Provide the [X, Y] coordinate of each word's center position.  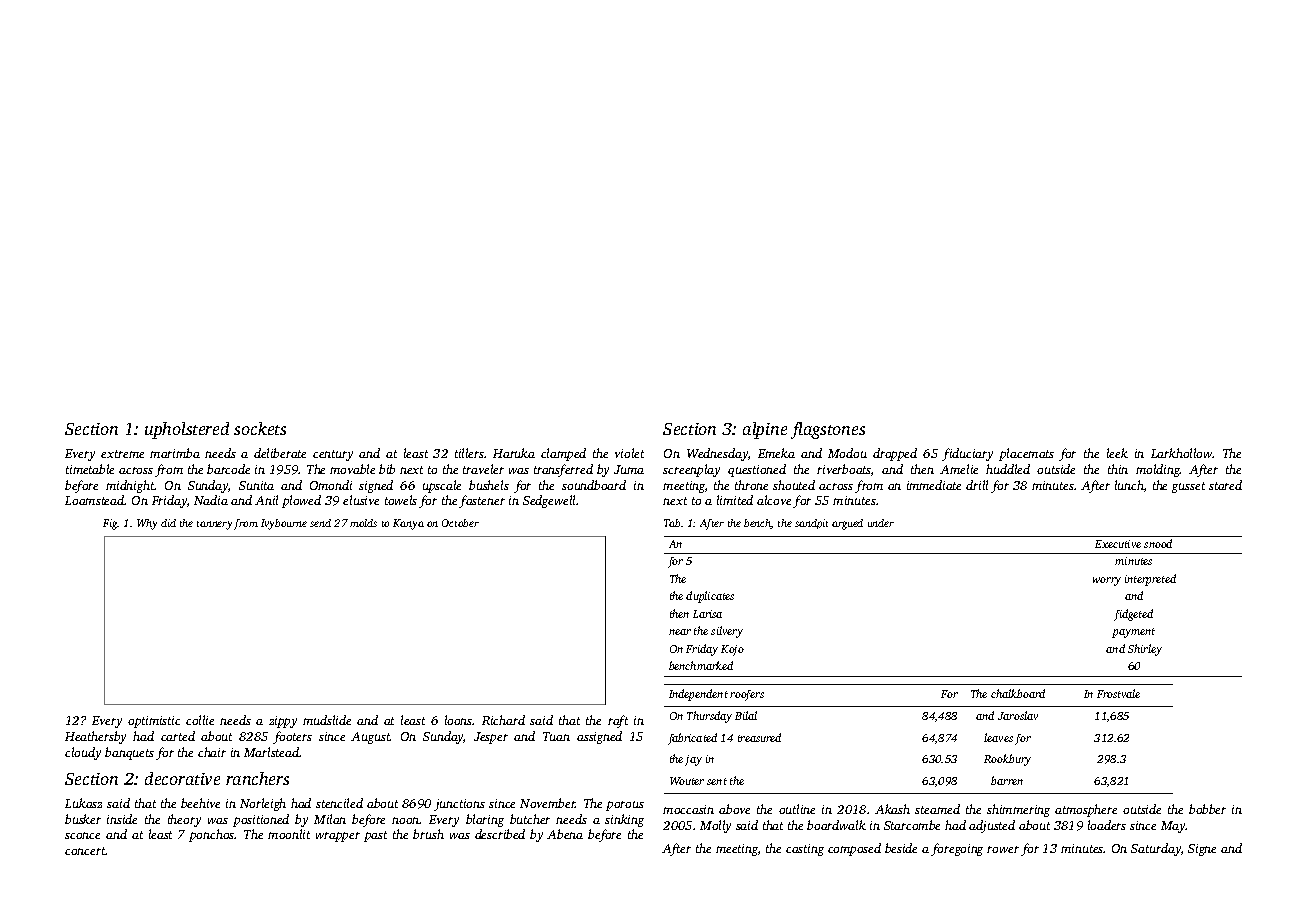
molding [1158, 470]
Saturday [1156, 849]
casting [805, 850]
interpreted [1150, 580]
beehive [200, 803]
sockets [260, 428]
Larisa [707, 614]
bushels [489, 485]
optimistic [154, 722]
